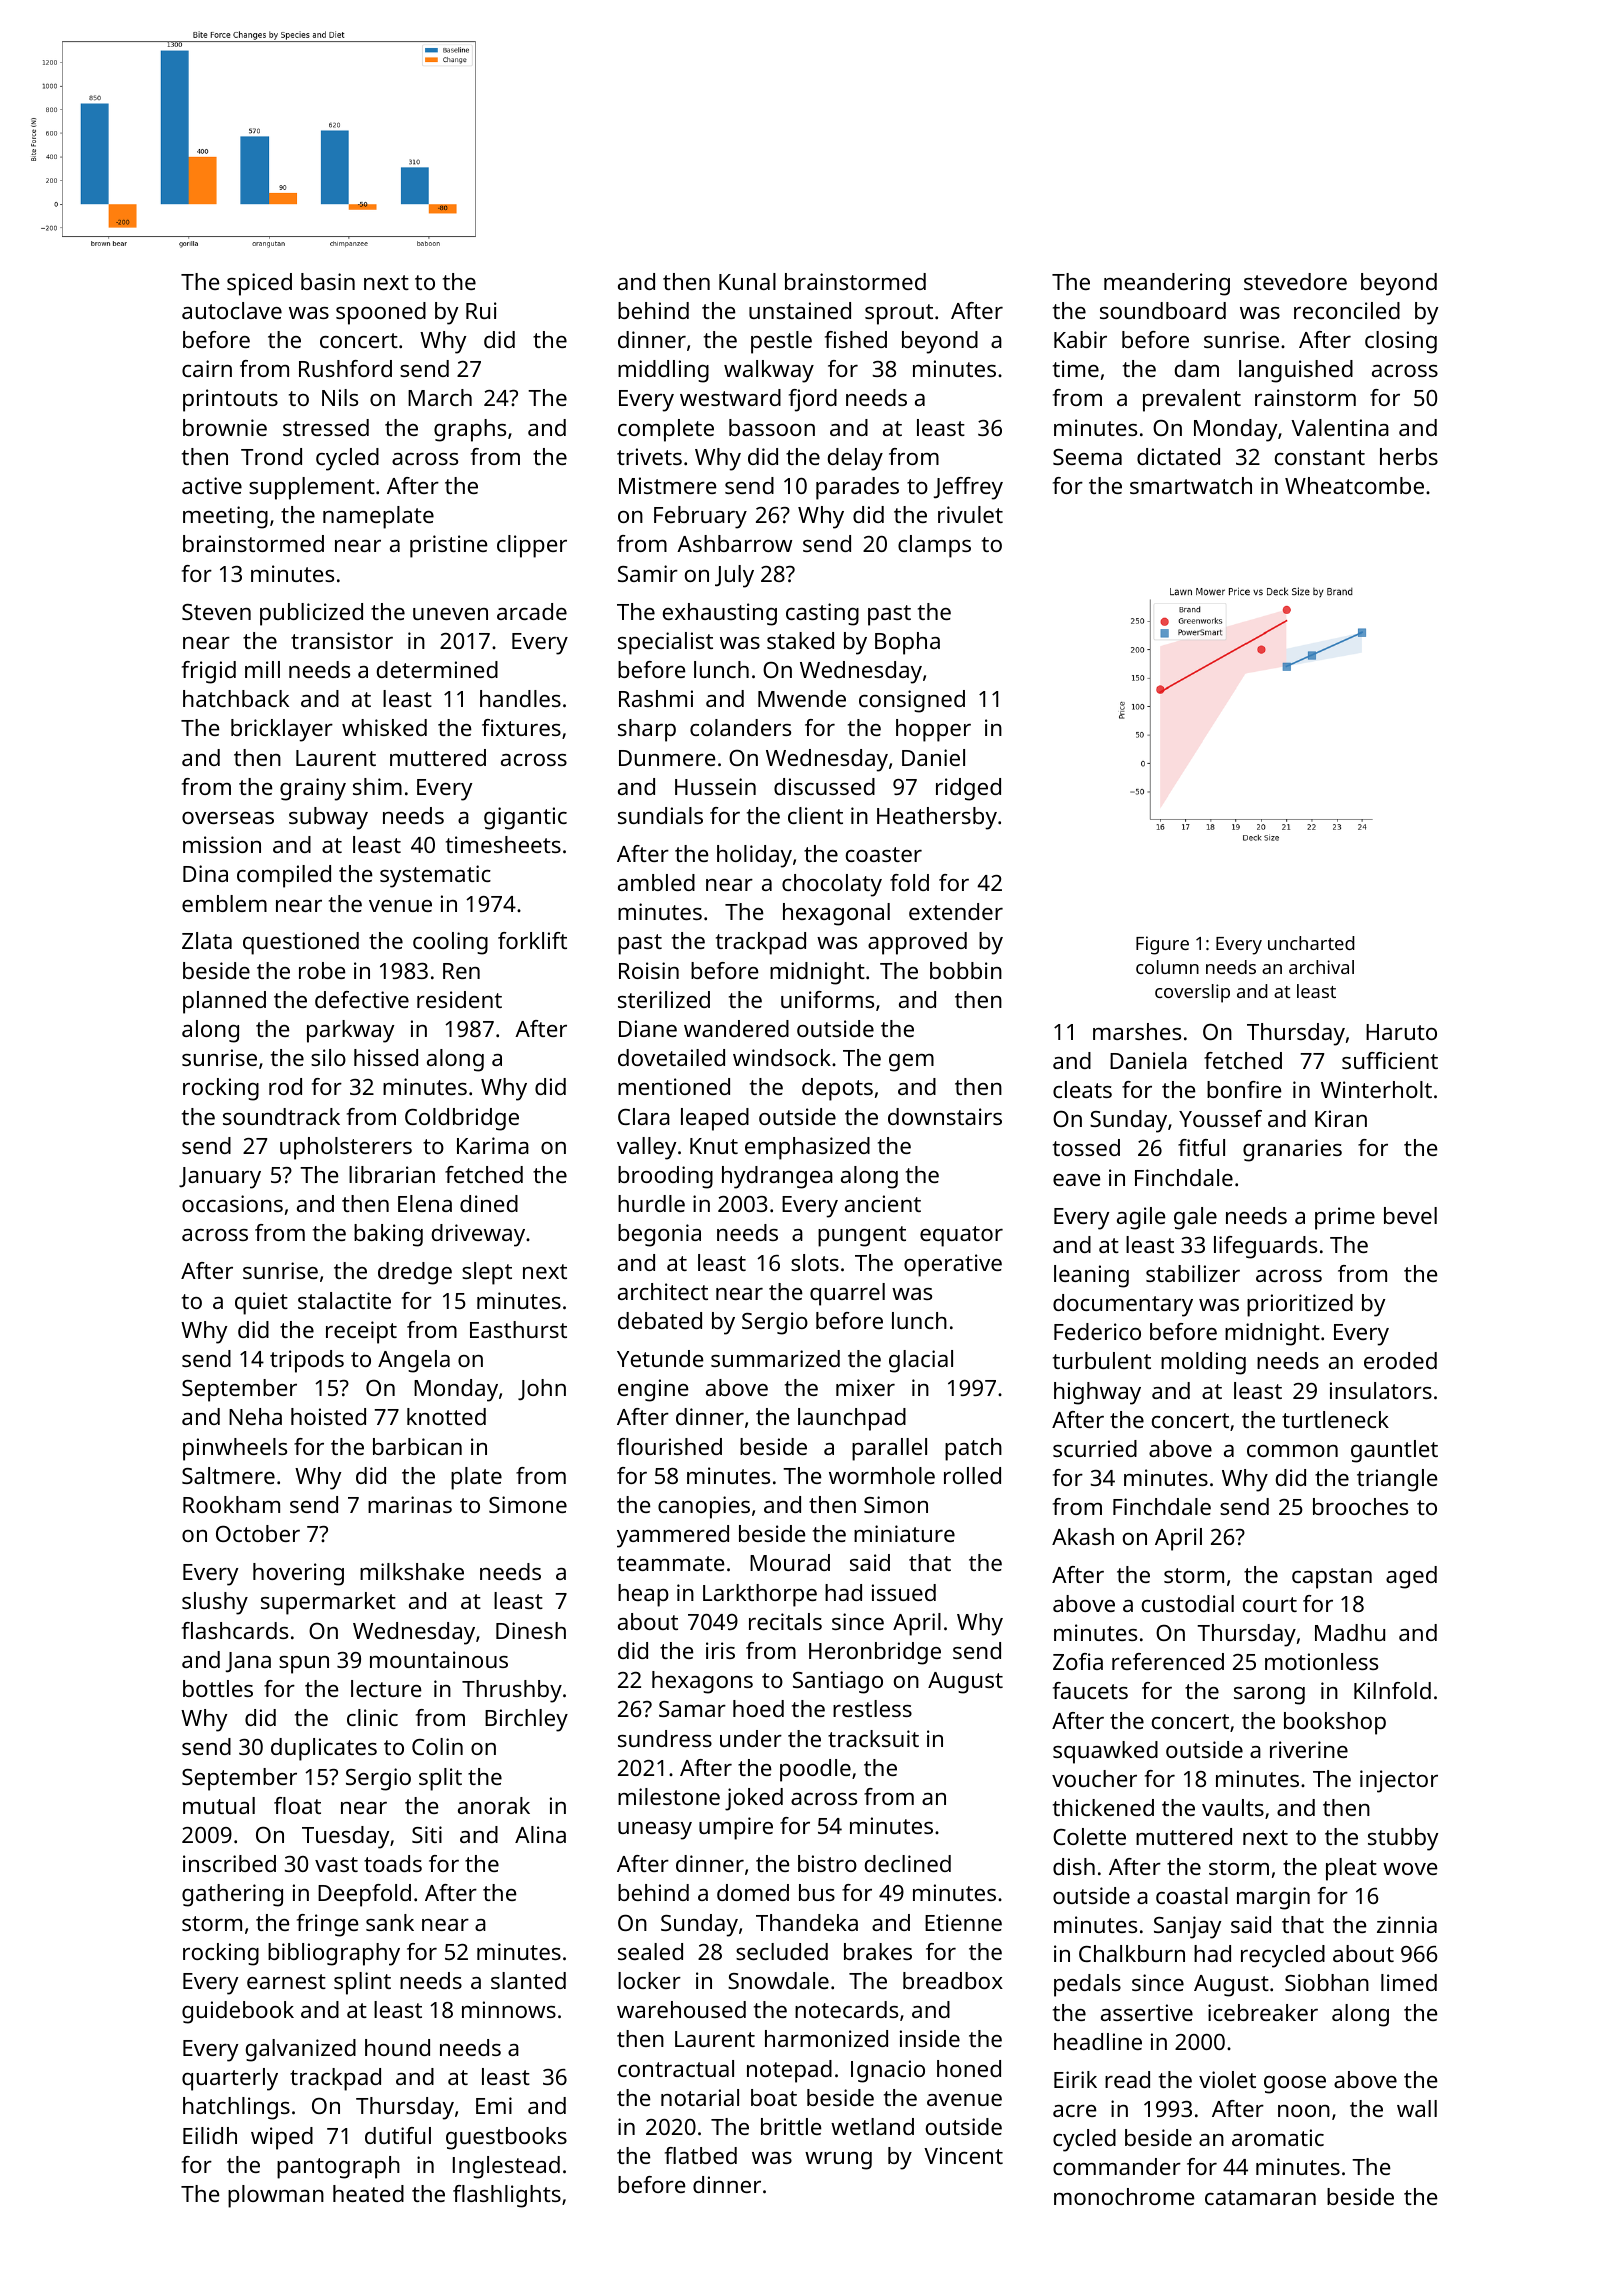  Describe the element at coordinates (673, 1536) in the screenshot. I see `yammered` at that location.
